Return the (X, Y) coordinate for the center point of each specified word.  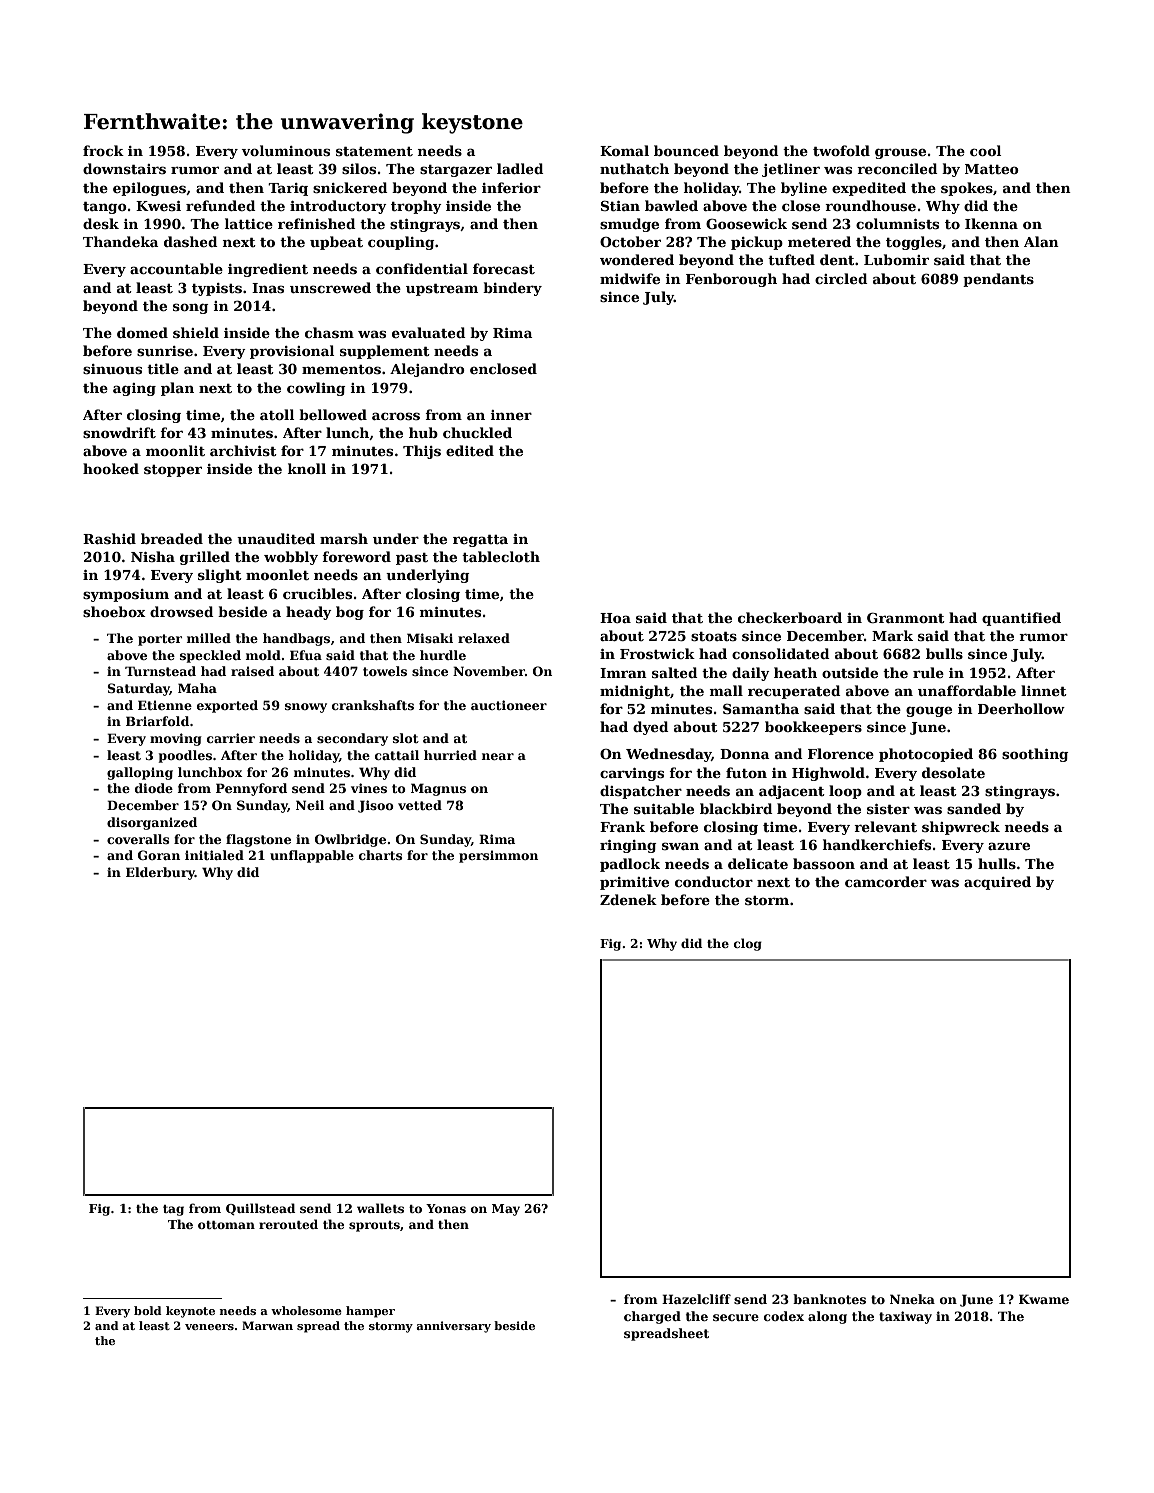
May (506, 1210)
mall (726, 690)
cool (985, 150)
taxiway (905, 1317)
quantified (1021, 619)
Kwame (1044, 1299)
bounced (686, 150)
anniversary (453, 1327)
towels (385, 671)
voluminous (285, 150)
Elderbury (160, 873)
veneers (209, 1327)
